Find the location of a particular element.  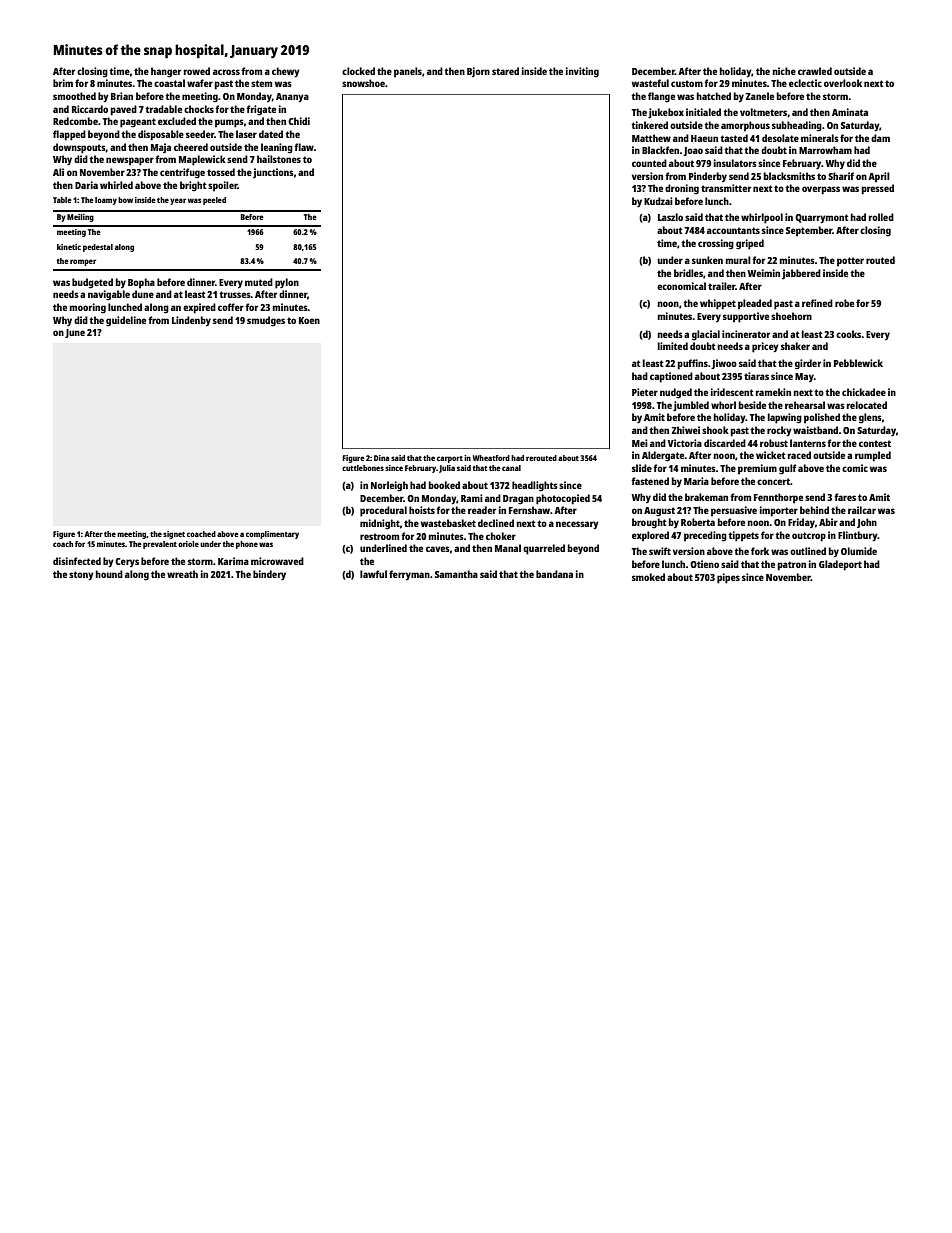

Dina is located at coordinates (381, 458).
